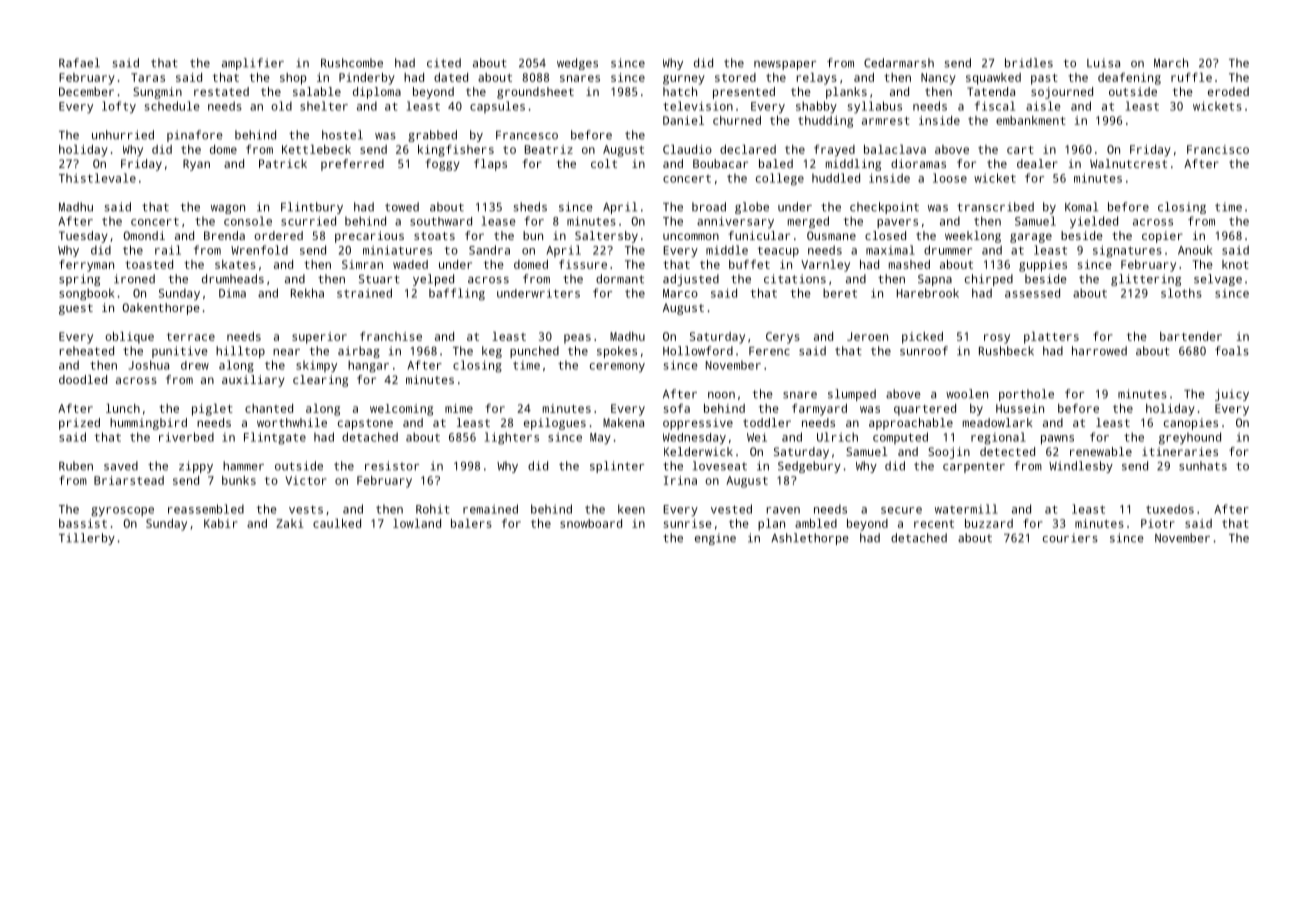 The image size is (1308, 924). What do you see at coordinates (1191, 336) in the screenshot?
I see `bartender` at bounding box center [1191, 336].
